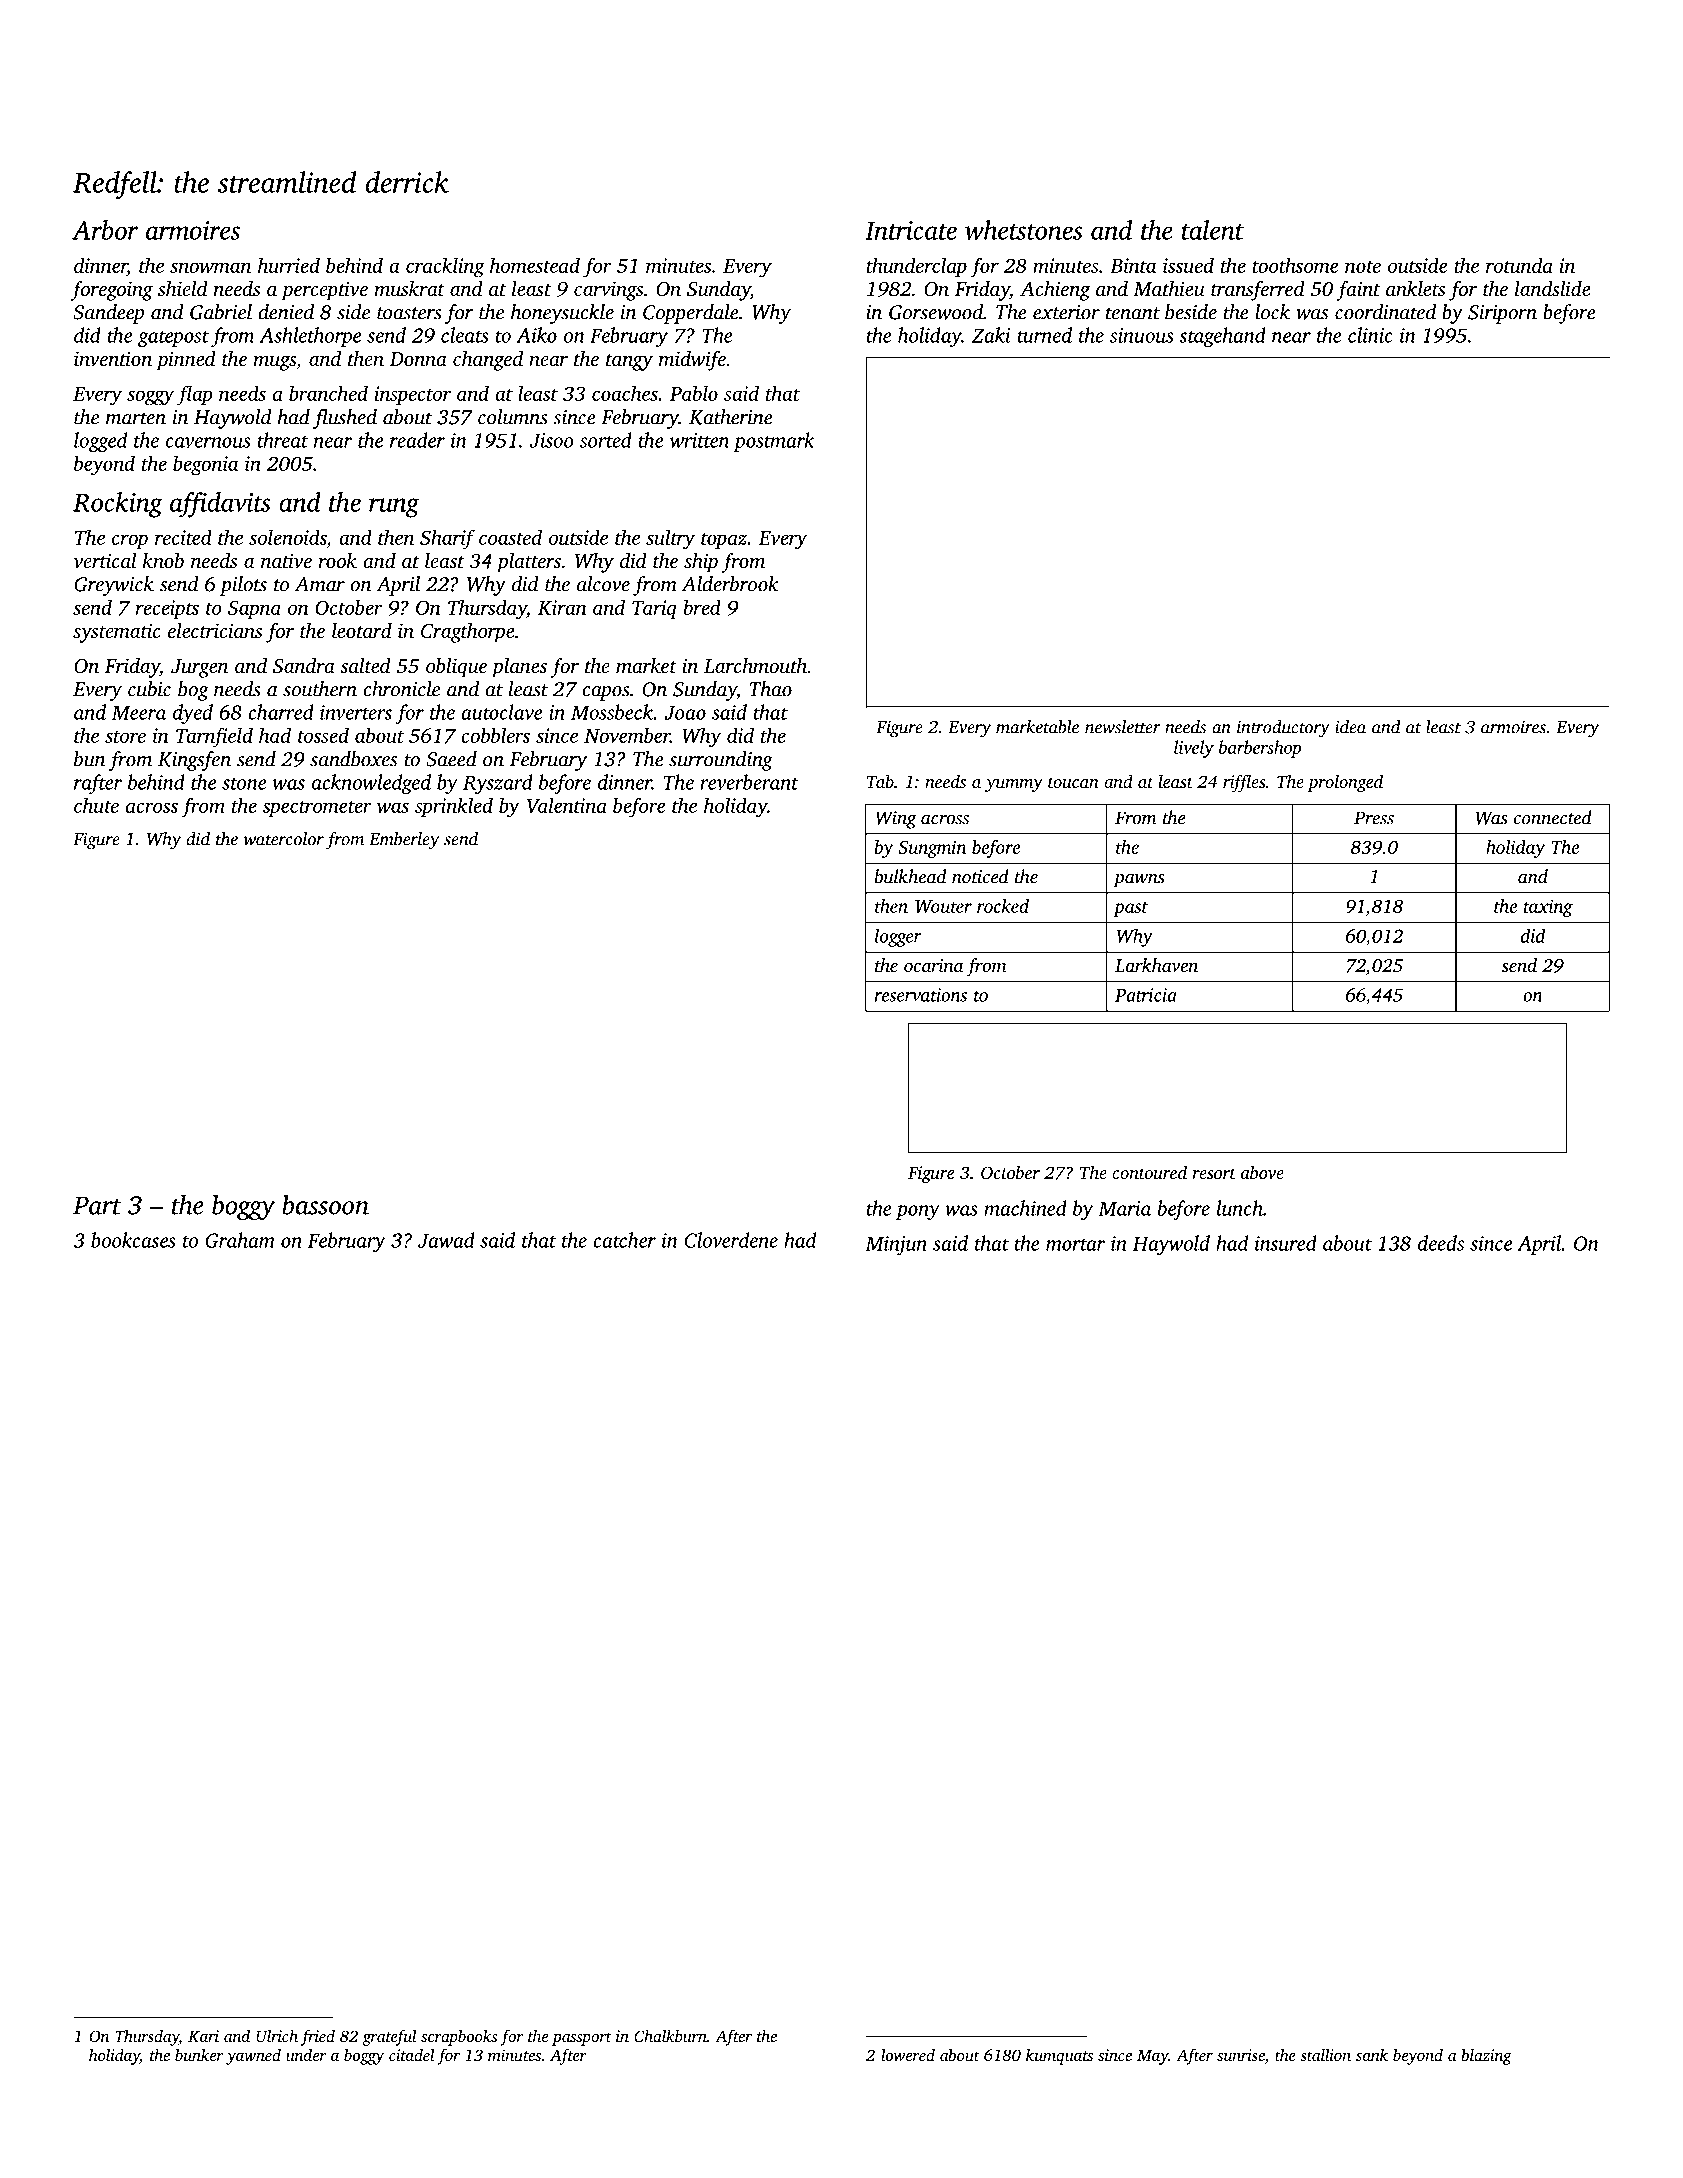 The width and height of the page is (1683, 2178). I want to click on Jawad, so click(446, 1240).
